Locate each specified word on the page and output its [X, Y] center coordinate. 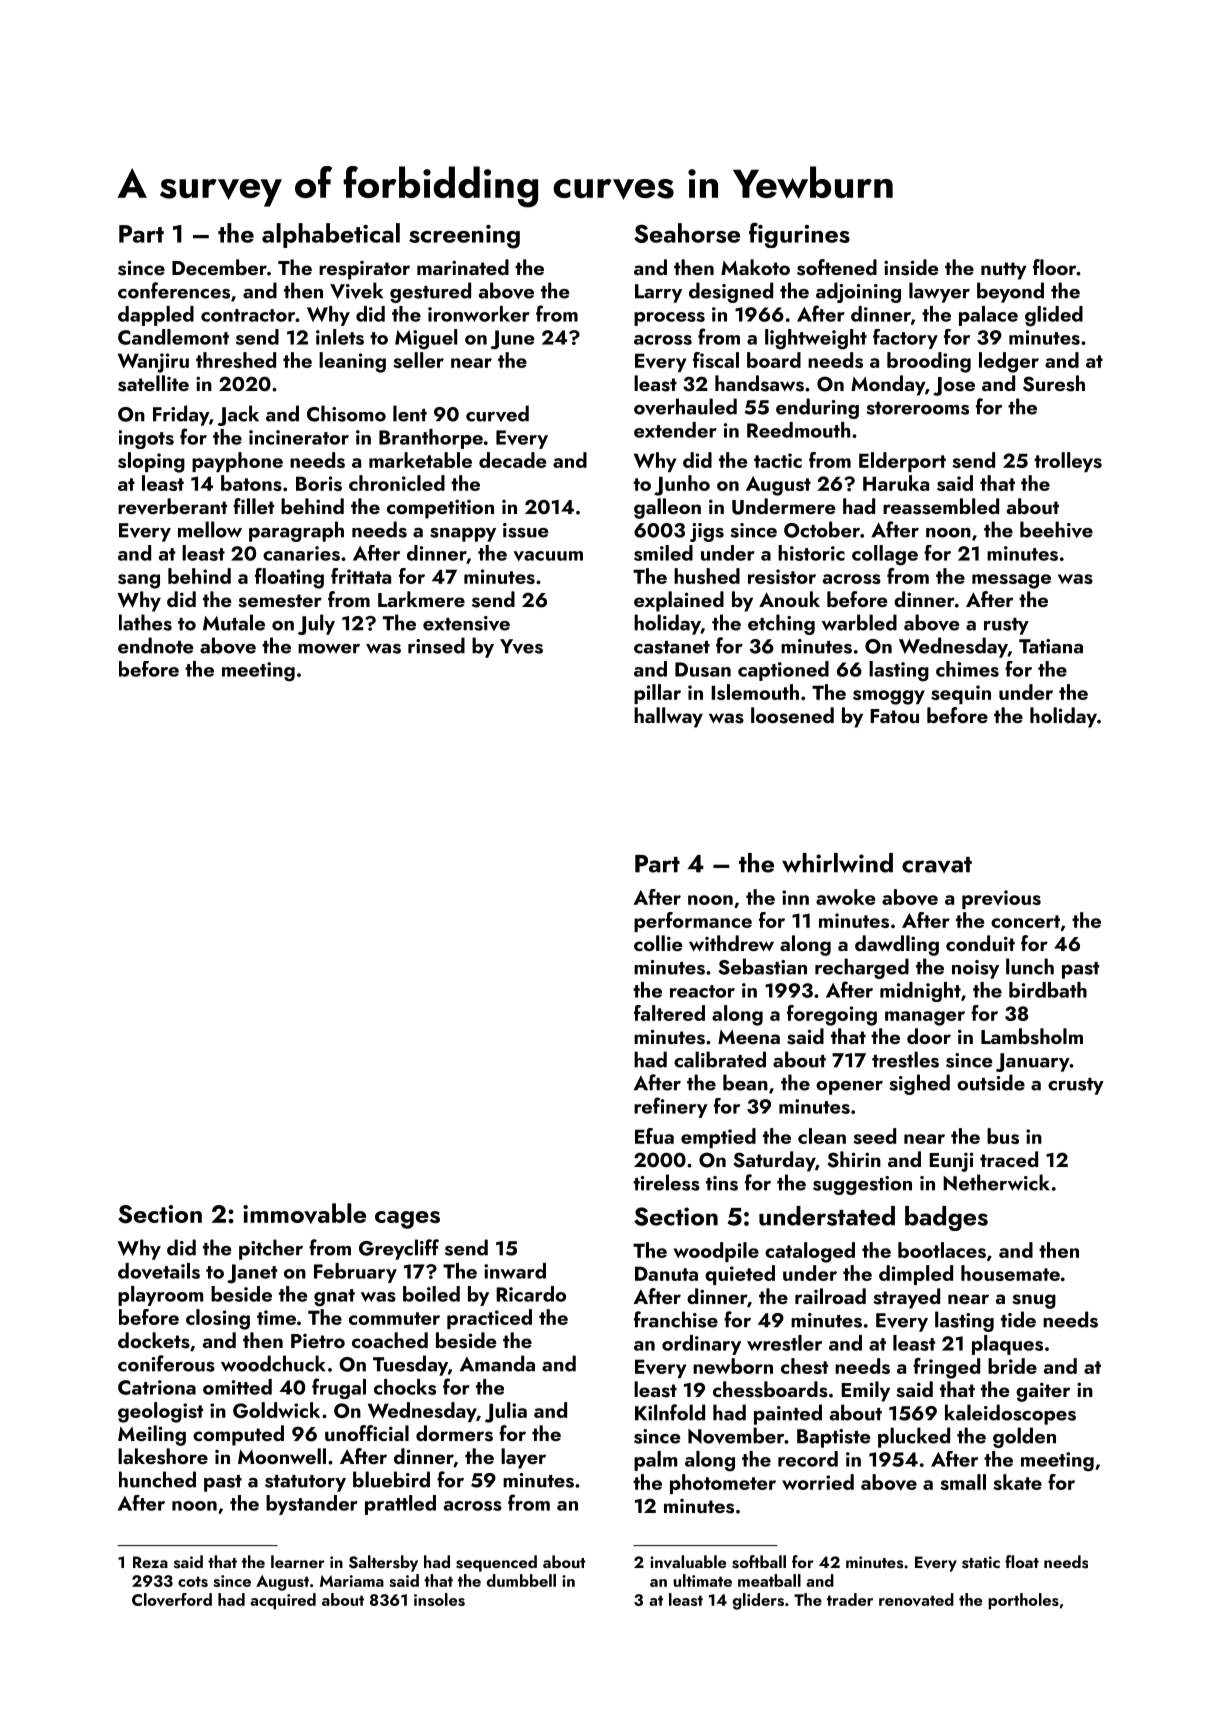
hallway [668, 717]
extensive [466, 623]
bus [1003, 1136]
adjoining [858, 292]
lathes [145, 622]
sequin [961, 694]
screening [464, 237]
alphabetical [331, 235]
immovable [304, 1213]
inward [515, 1271]
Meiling [152, 1435]
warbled [859, 622]
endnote [156, 645]
